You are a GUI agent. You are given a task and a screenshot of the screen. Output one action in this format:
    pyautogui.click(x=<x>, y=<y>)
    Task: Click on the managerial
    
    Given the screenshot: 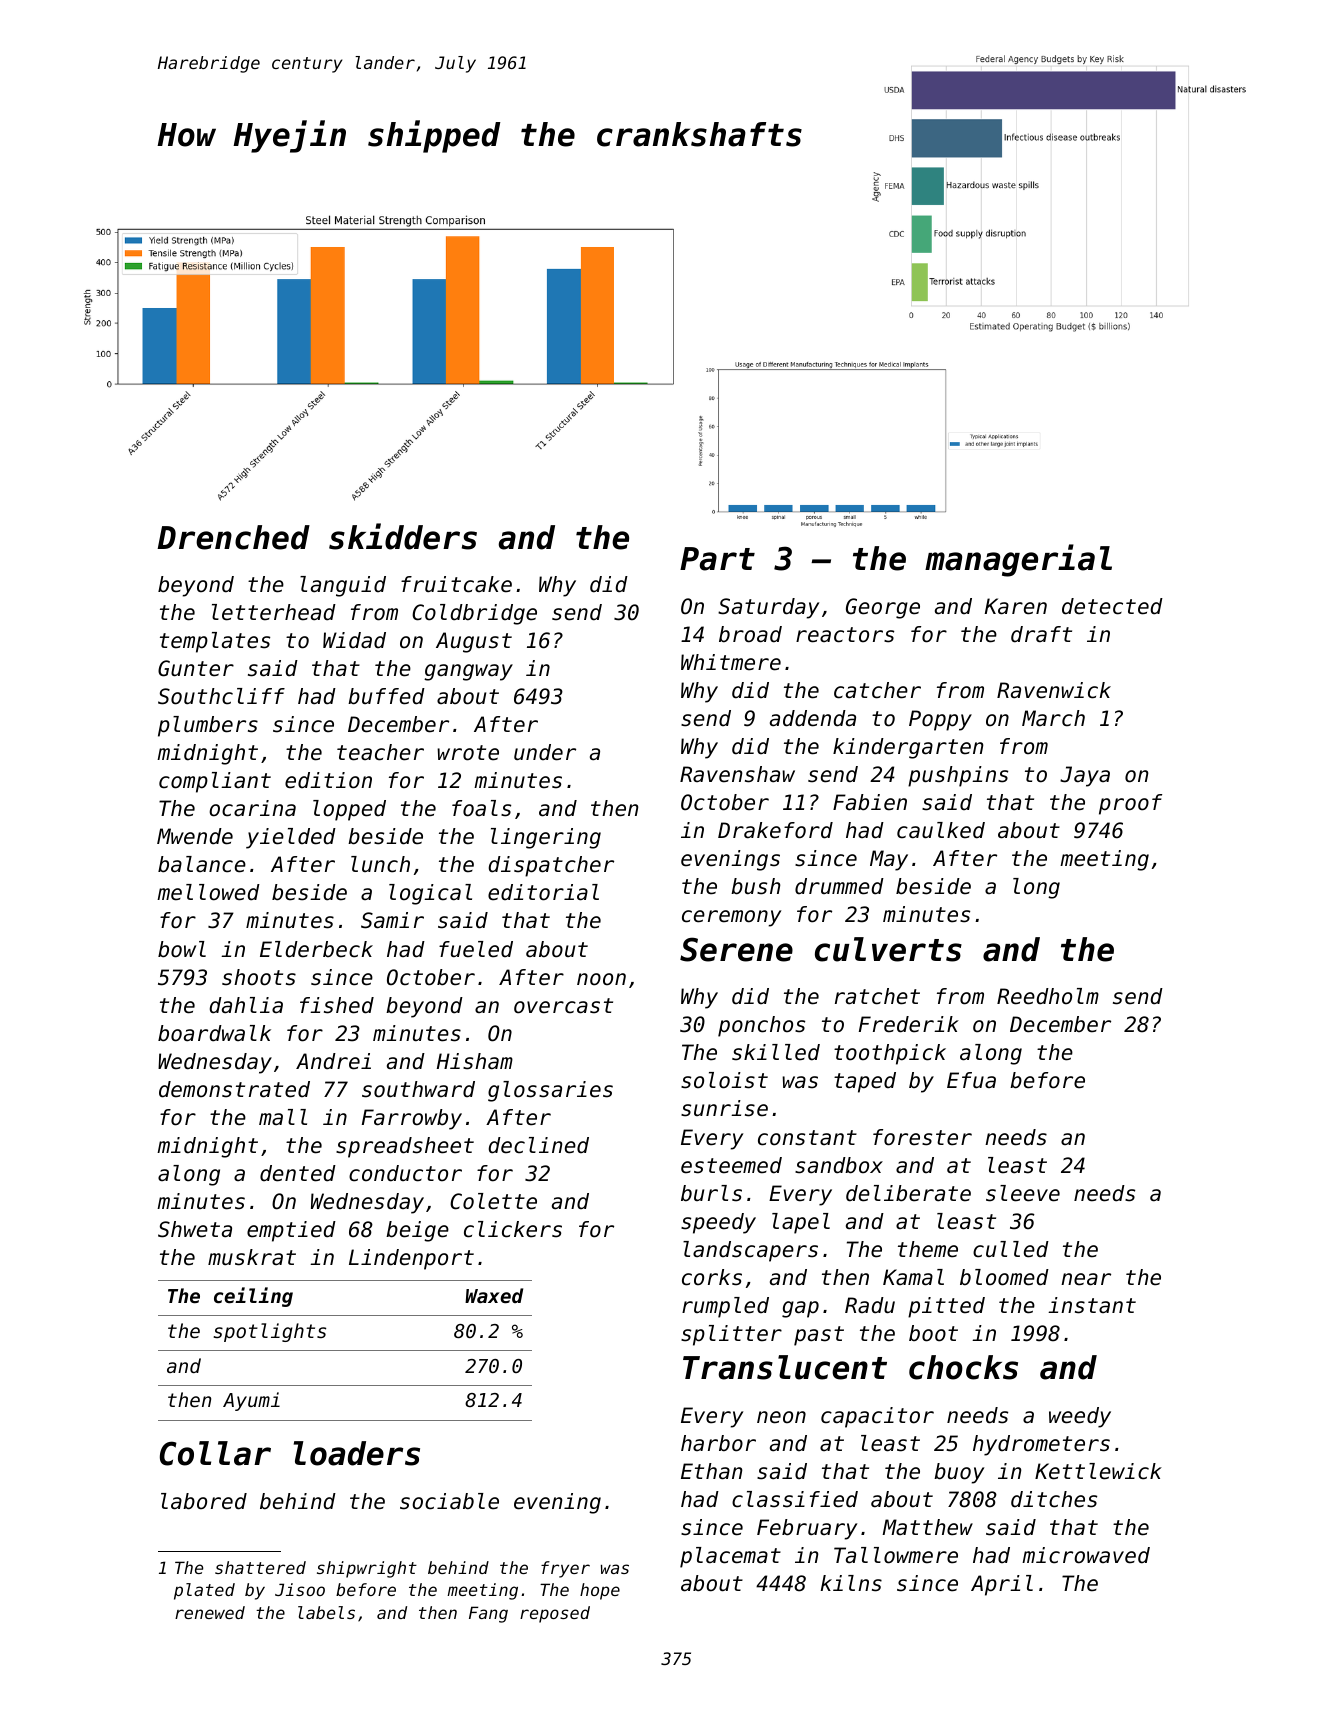 What is the action you would take?
    pyautogui.click(x=1018, y=560)
